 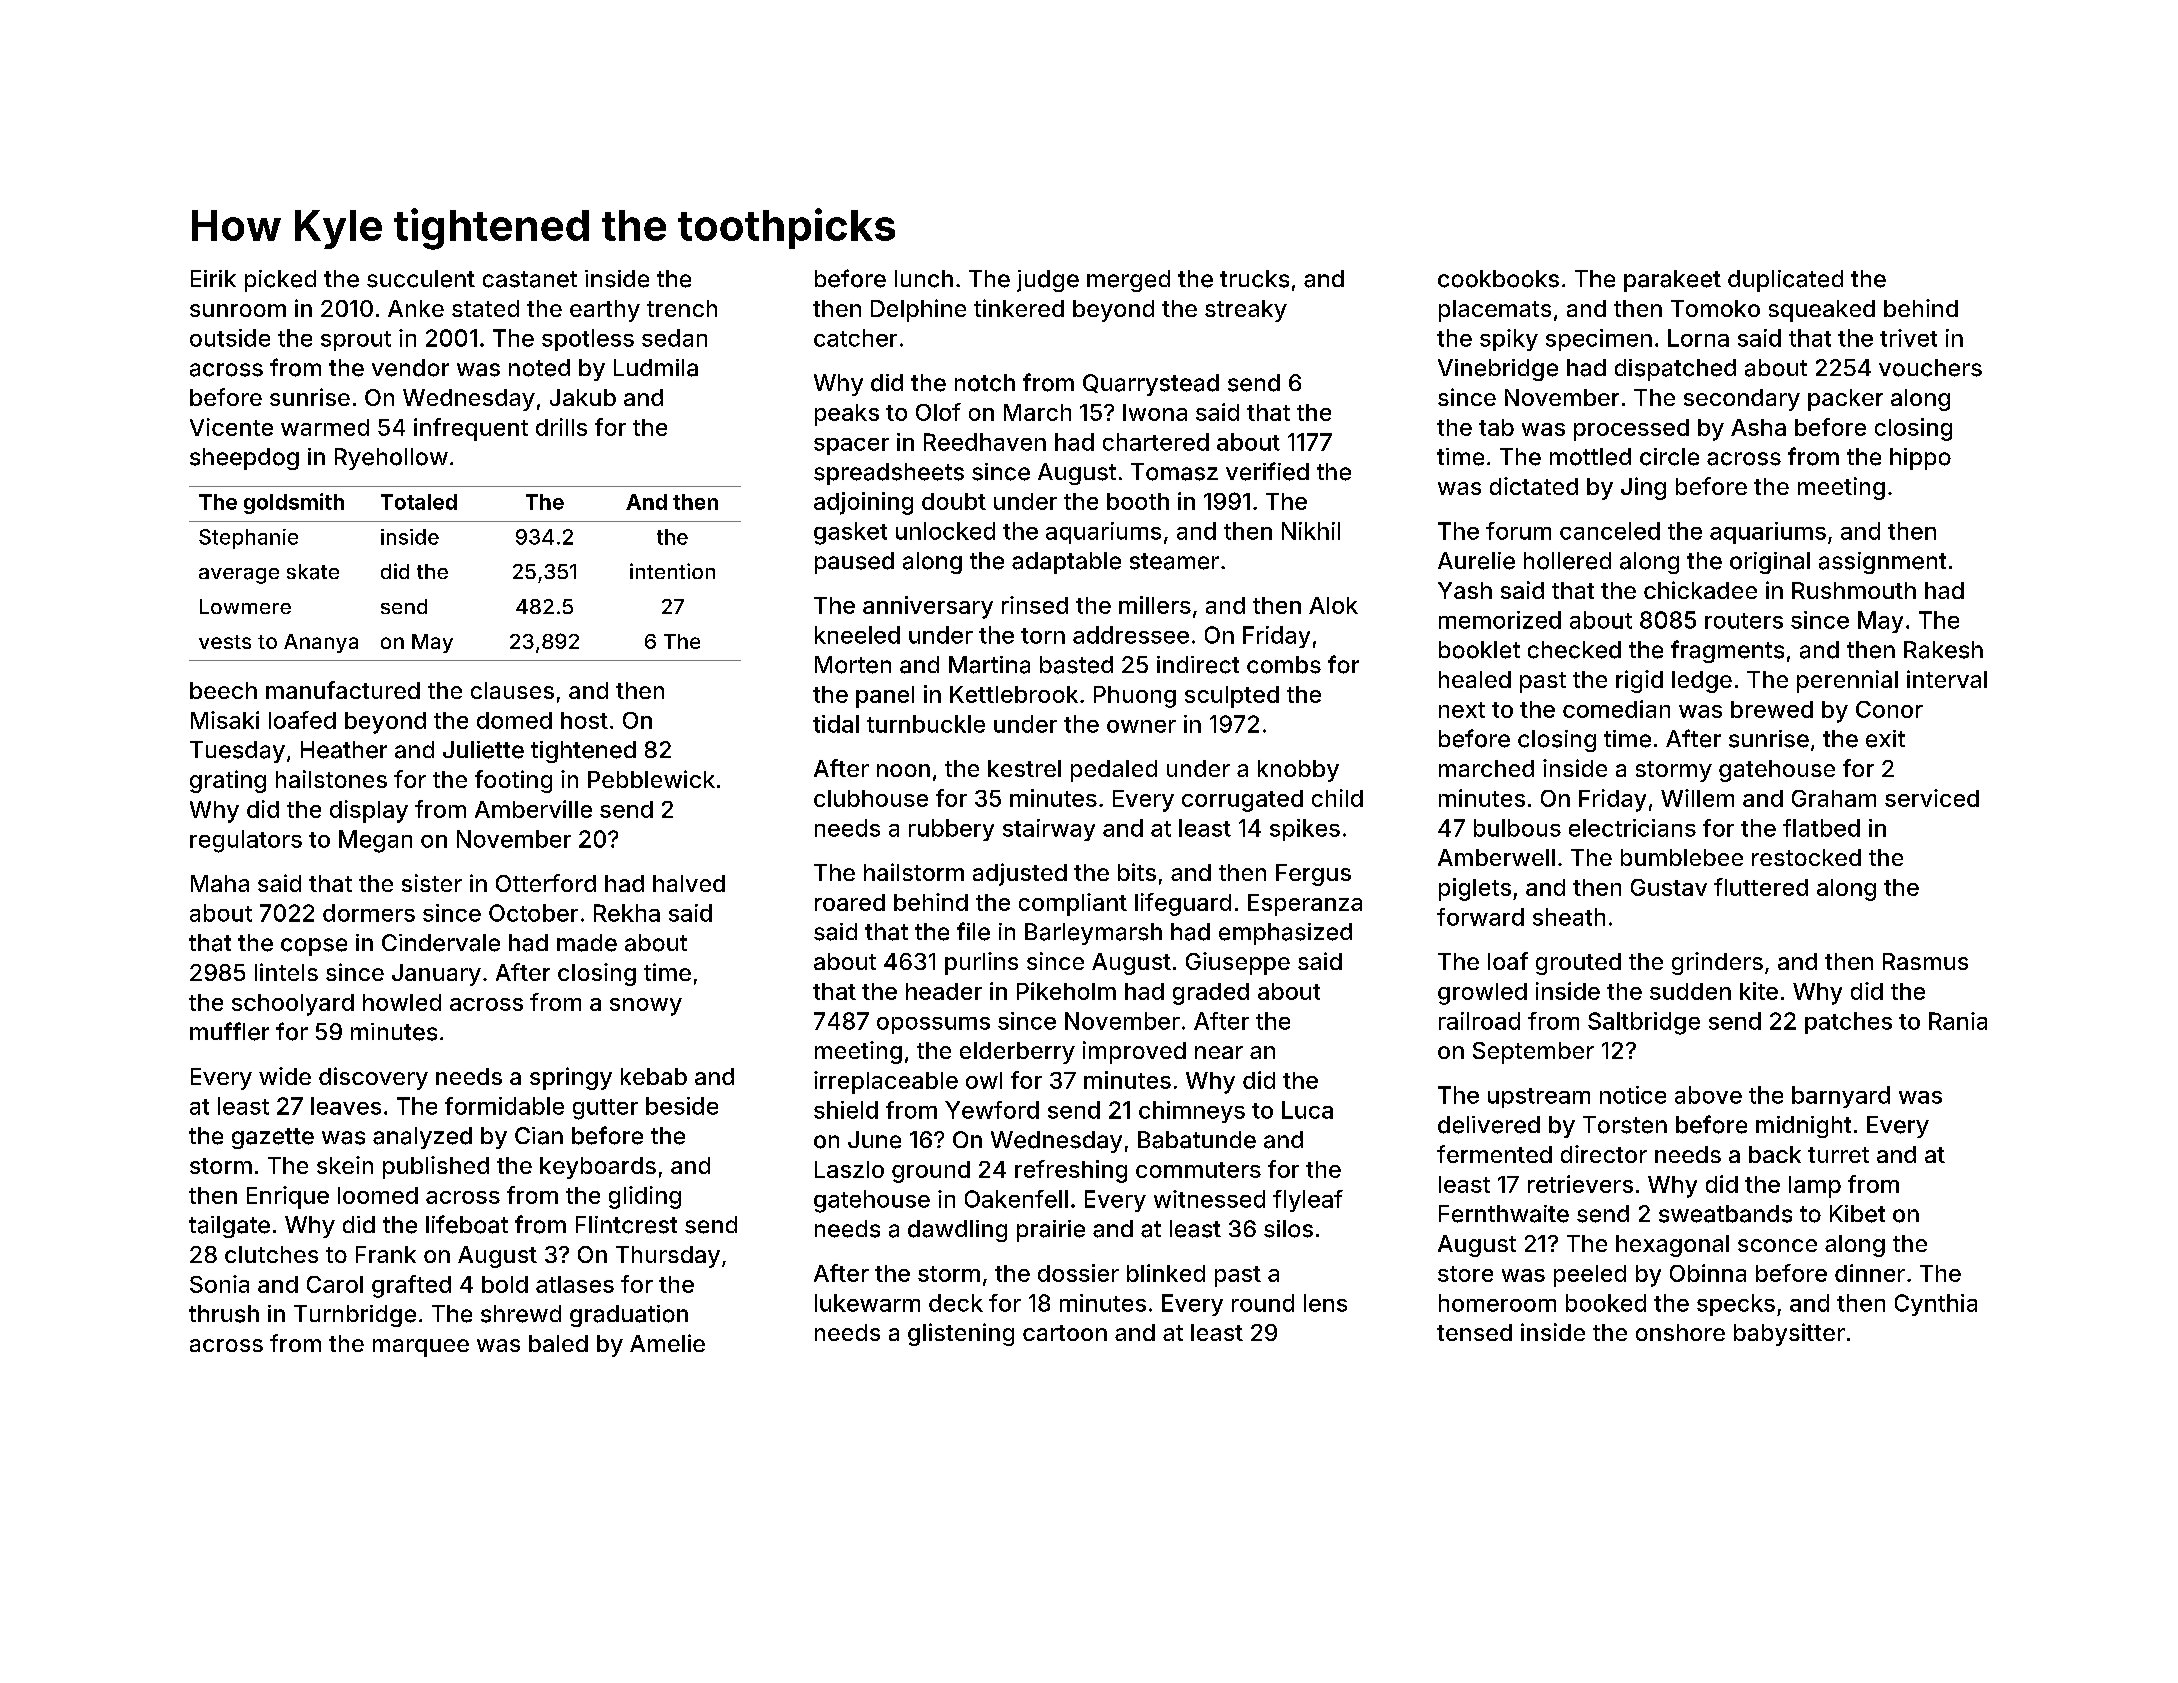 What do you see at coordinates (436, 1167) in the page?
I see `published` at bounding box center [436, 1167].
